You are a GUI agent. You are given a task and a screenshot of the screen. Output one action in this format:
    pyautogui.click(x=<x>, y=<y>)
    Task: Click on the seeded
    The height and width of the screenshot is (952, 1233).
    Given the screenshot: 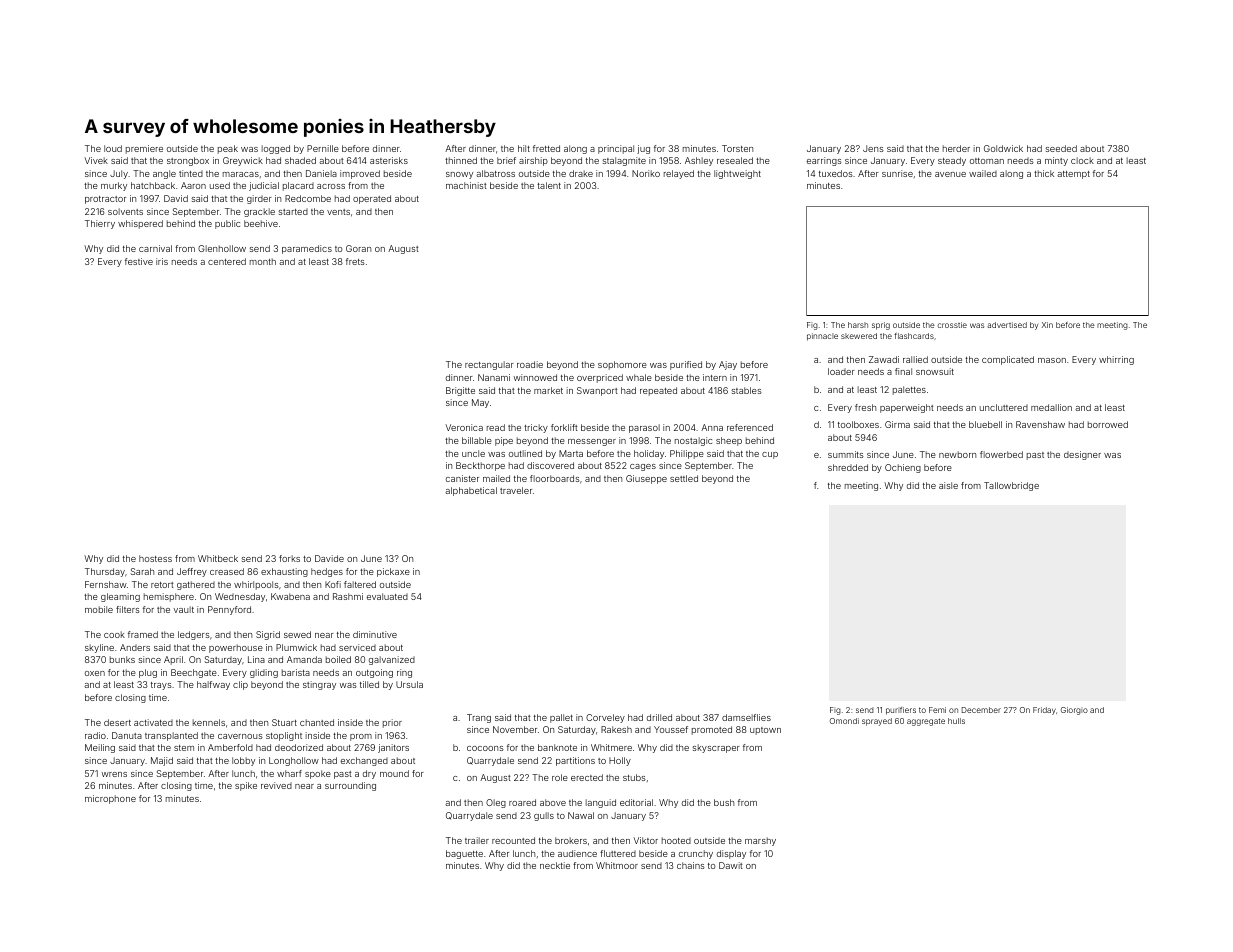 What is the action you would take?
    pyautogui.click(x=1061, y=148)
